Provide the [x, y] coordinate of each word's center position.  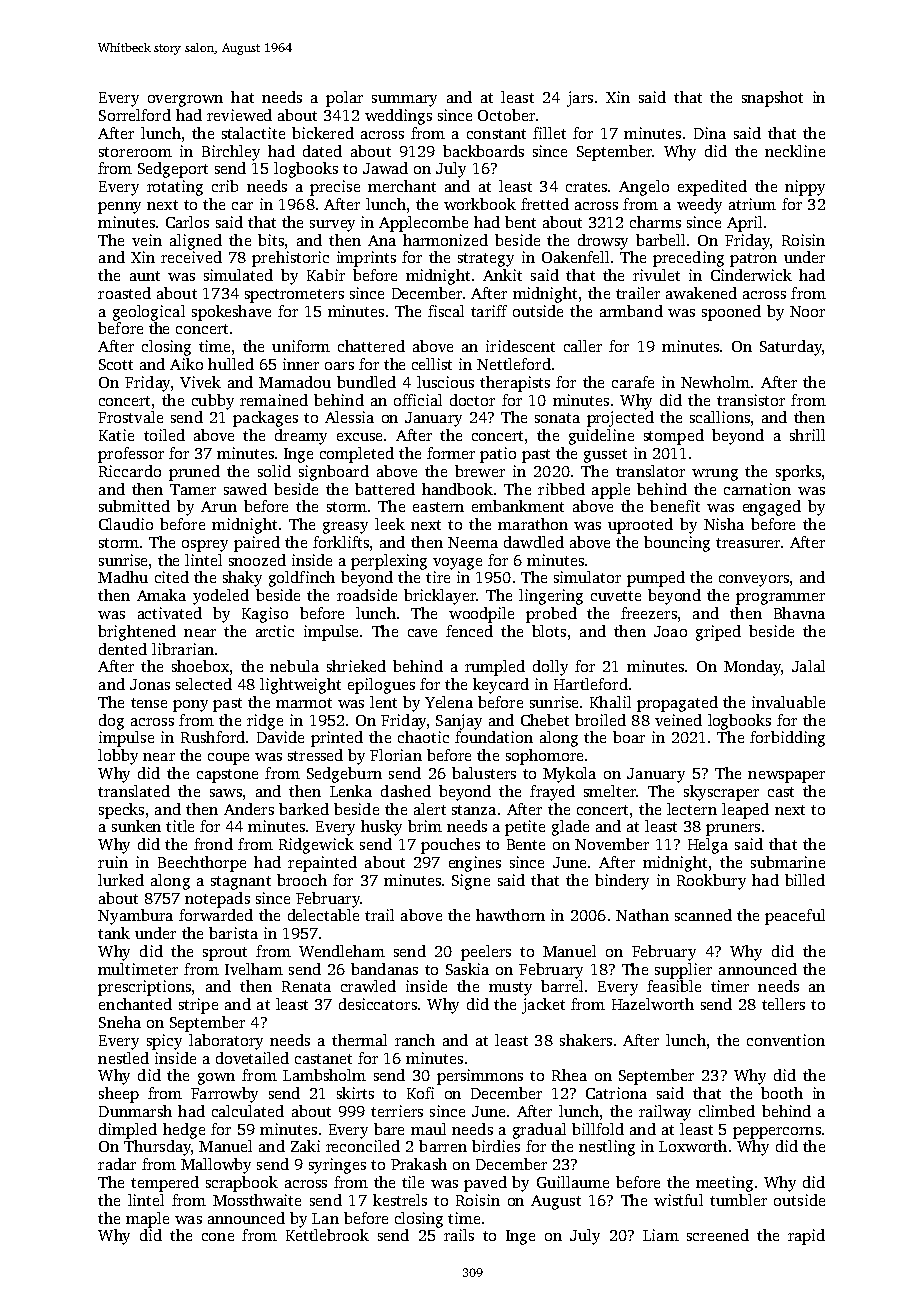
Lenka [351, 791]
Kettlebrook [327, 1235]
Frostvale [130, 417]
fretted [545, 204]
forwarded [216, 915]
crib [225, 186]
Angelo [644, 188]
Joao [670, 631]
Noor [807, 311]
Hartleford [591, 684]
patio [498, 455]
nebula [294, 666]
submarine [788, 862]
